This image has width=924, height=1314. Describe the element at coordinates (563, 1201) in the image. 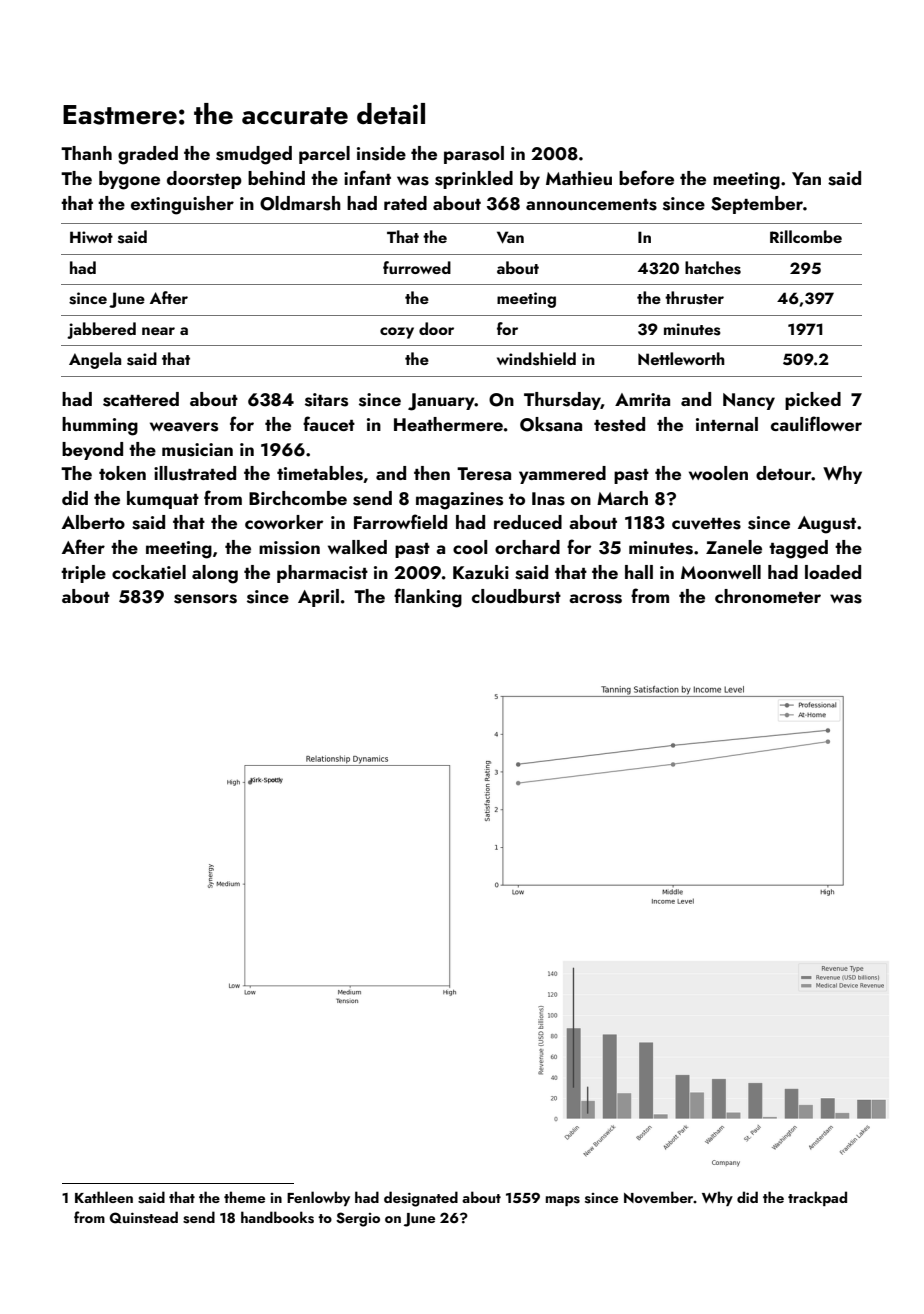

I see `maps` at that location.
